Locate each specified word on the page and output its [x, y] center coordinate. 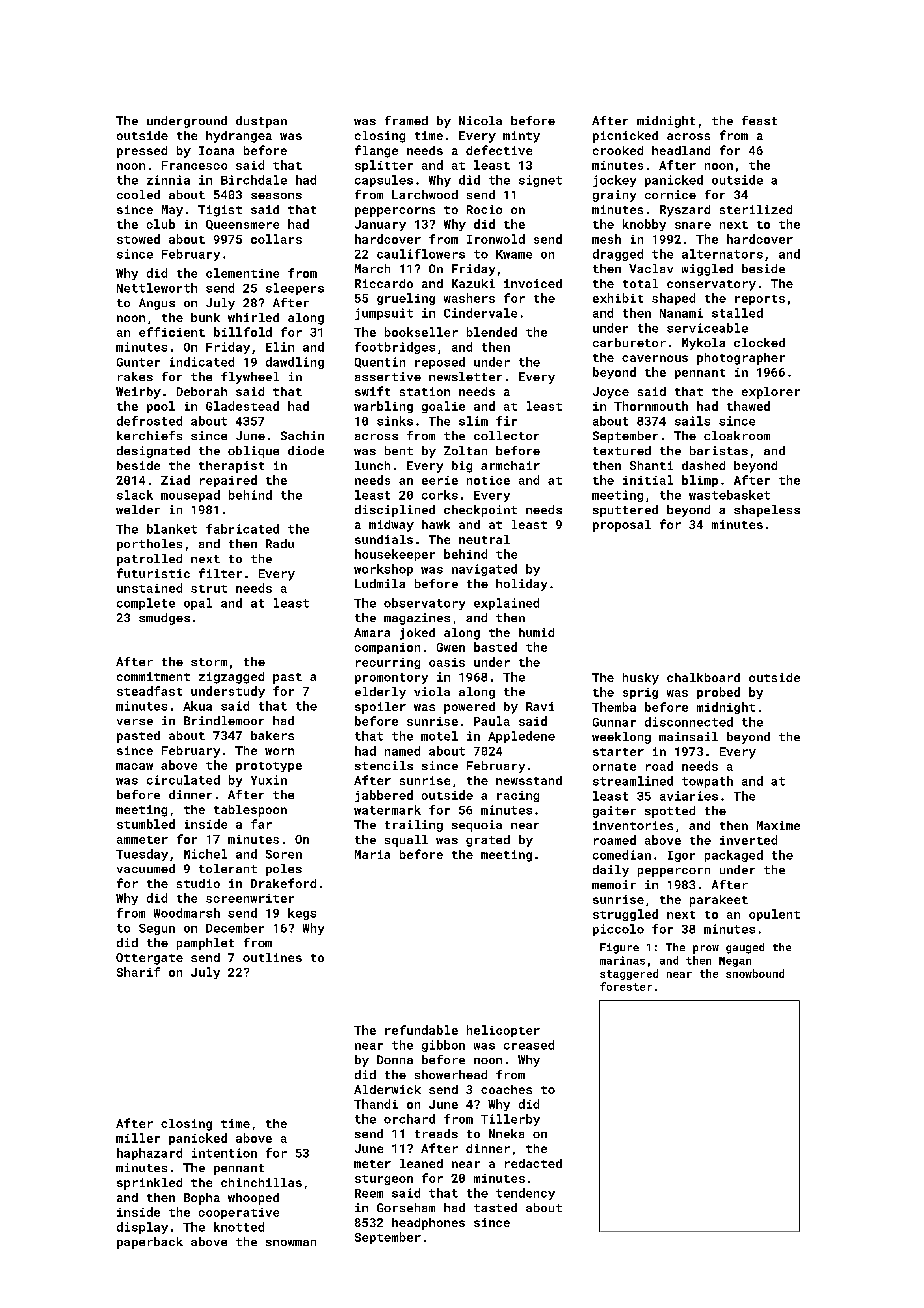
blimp [700, 481]
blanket [172, 529]
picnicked [625, 137]
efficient [172, 332]
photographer [741, 359]
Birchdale [254, 180]
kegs [302, 914]
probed [718, 693]
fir [506, 421]
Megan [735, 962]
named [402, 751]
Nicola [480, 120]
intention [224, 1153]
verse [135, 722]
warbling [383, 407]
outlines [272, 957]
